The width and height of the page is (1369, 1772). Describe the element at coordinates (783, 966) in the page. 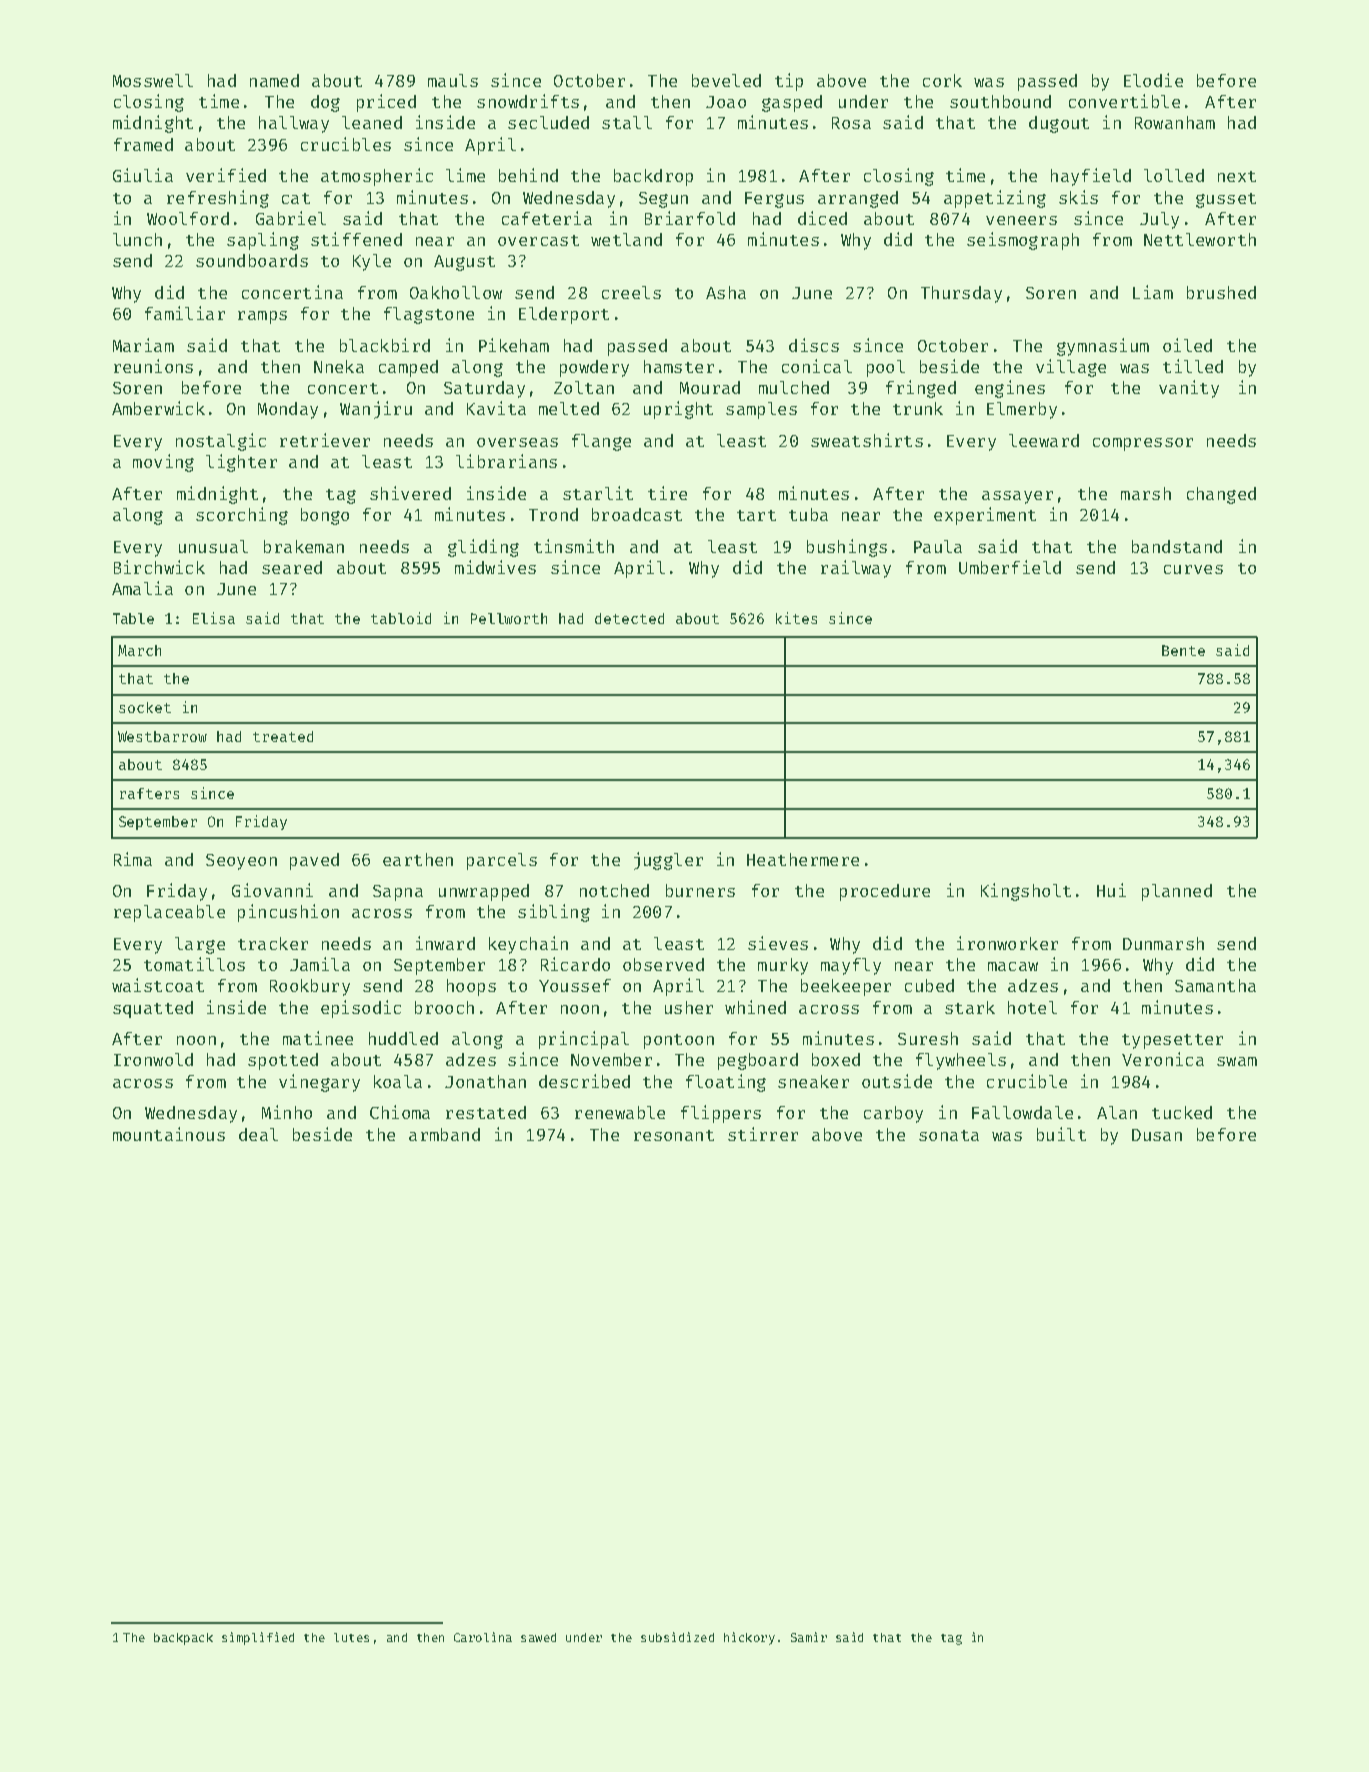

I see `murky` at that location.
